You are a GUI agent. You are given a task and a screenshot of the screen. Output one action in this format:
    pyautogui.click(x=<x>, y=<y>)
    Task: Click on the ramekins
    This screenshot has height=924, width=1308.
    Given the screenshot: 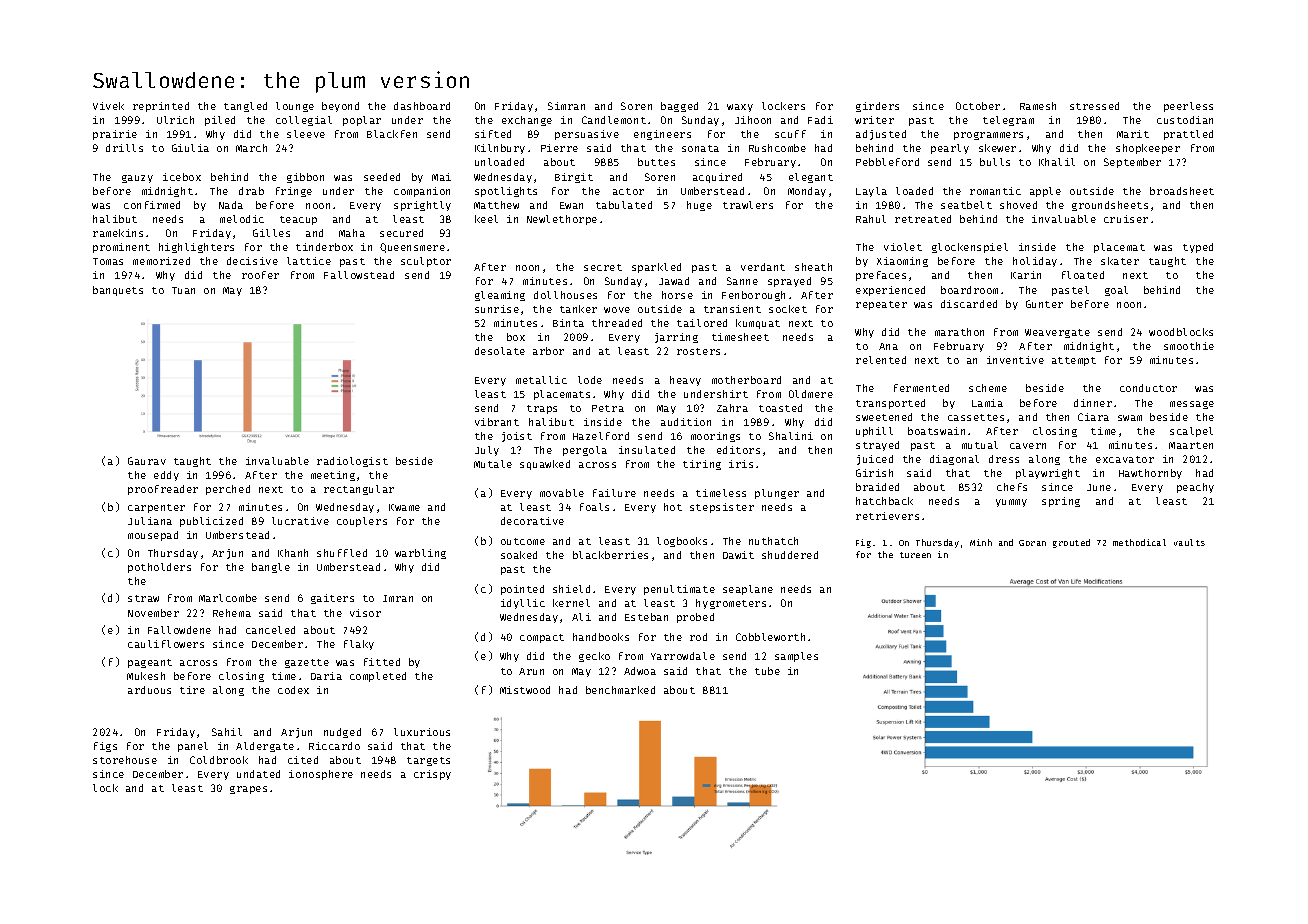 What is the action you would take?
    pyautogui.click(x=118, y=233)
